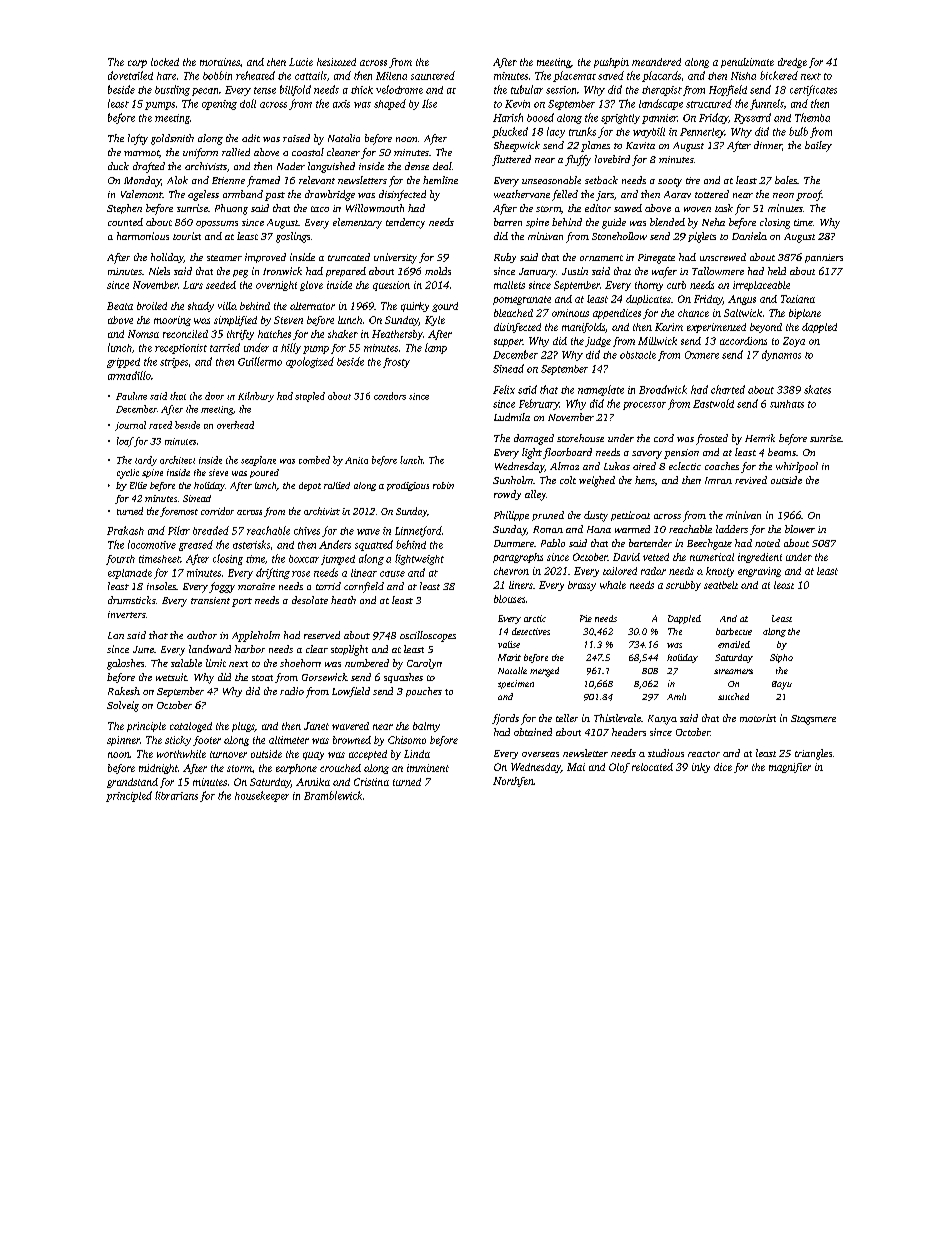 The height and width of the page is (1233, 952). What do you see at coordinates (301, 62) in the page?
I see `Lucie` at bounding box center [301, 62].
